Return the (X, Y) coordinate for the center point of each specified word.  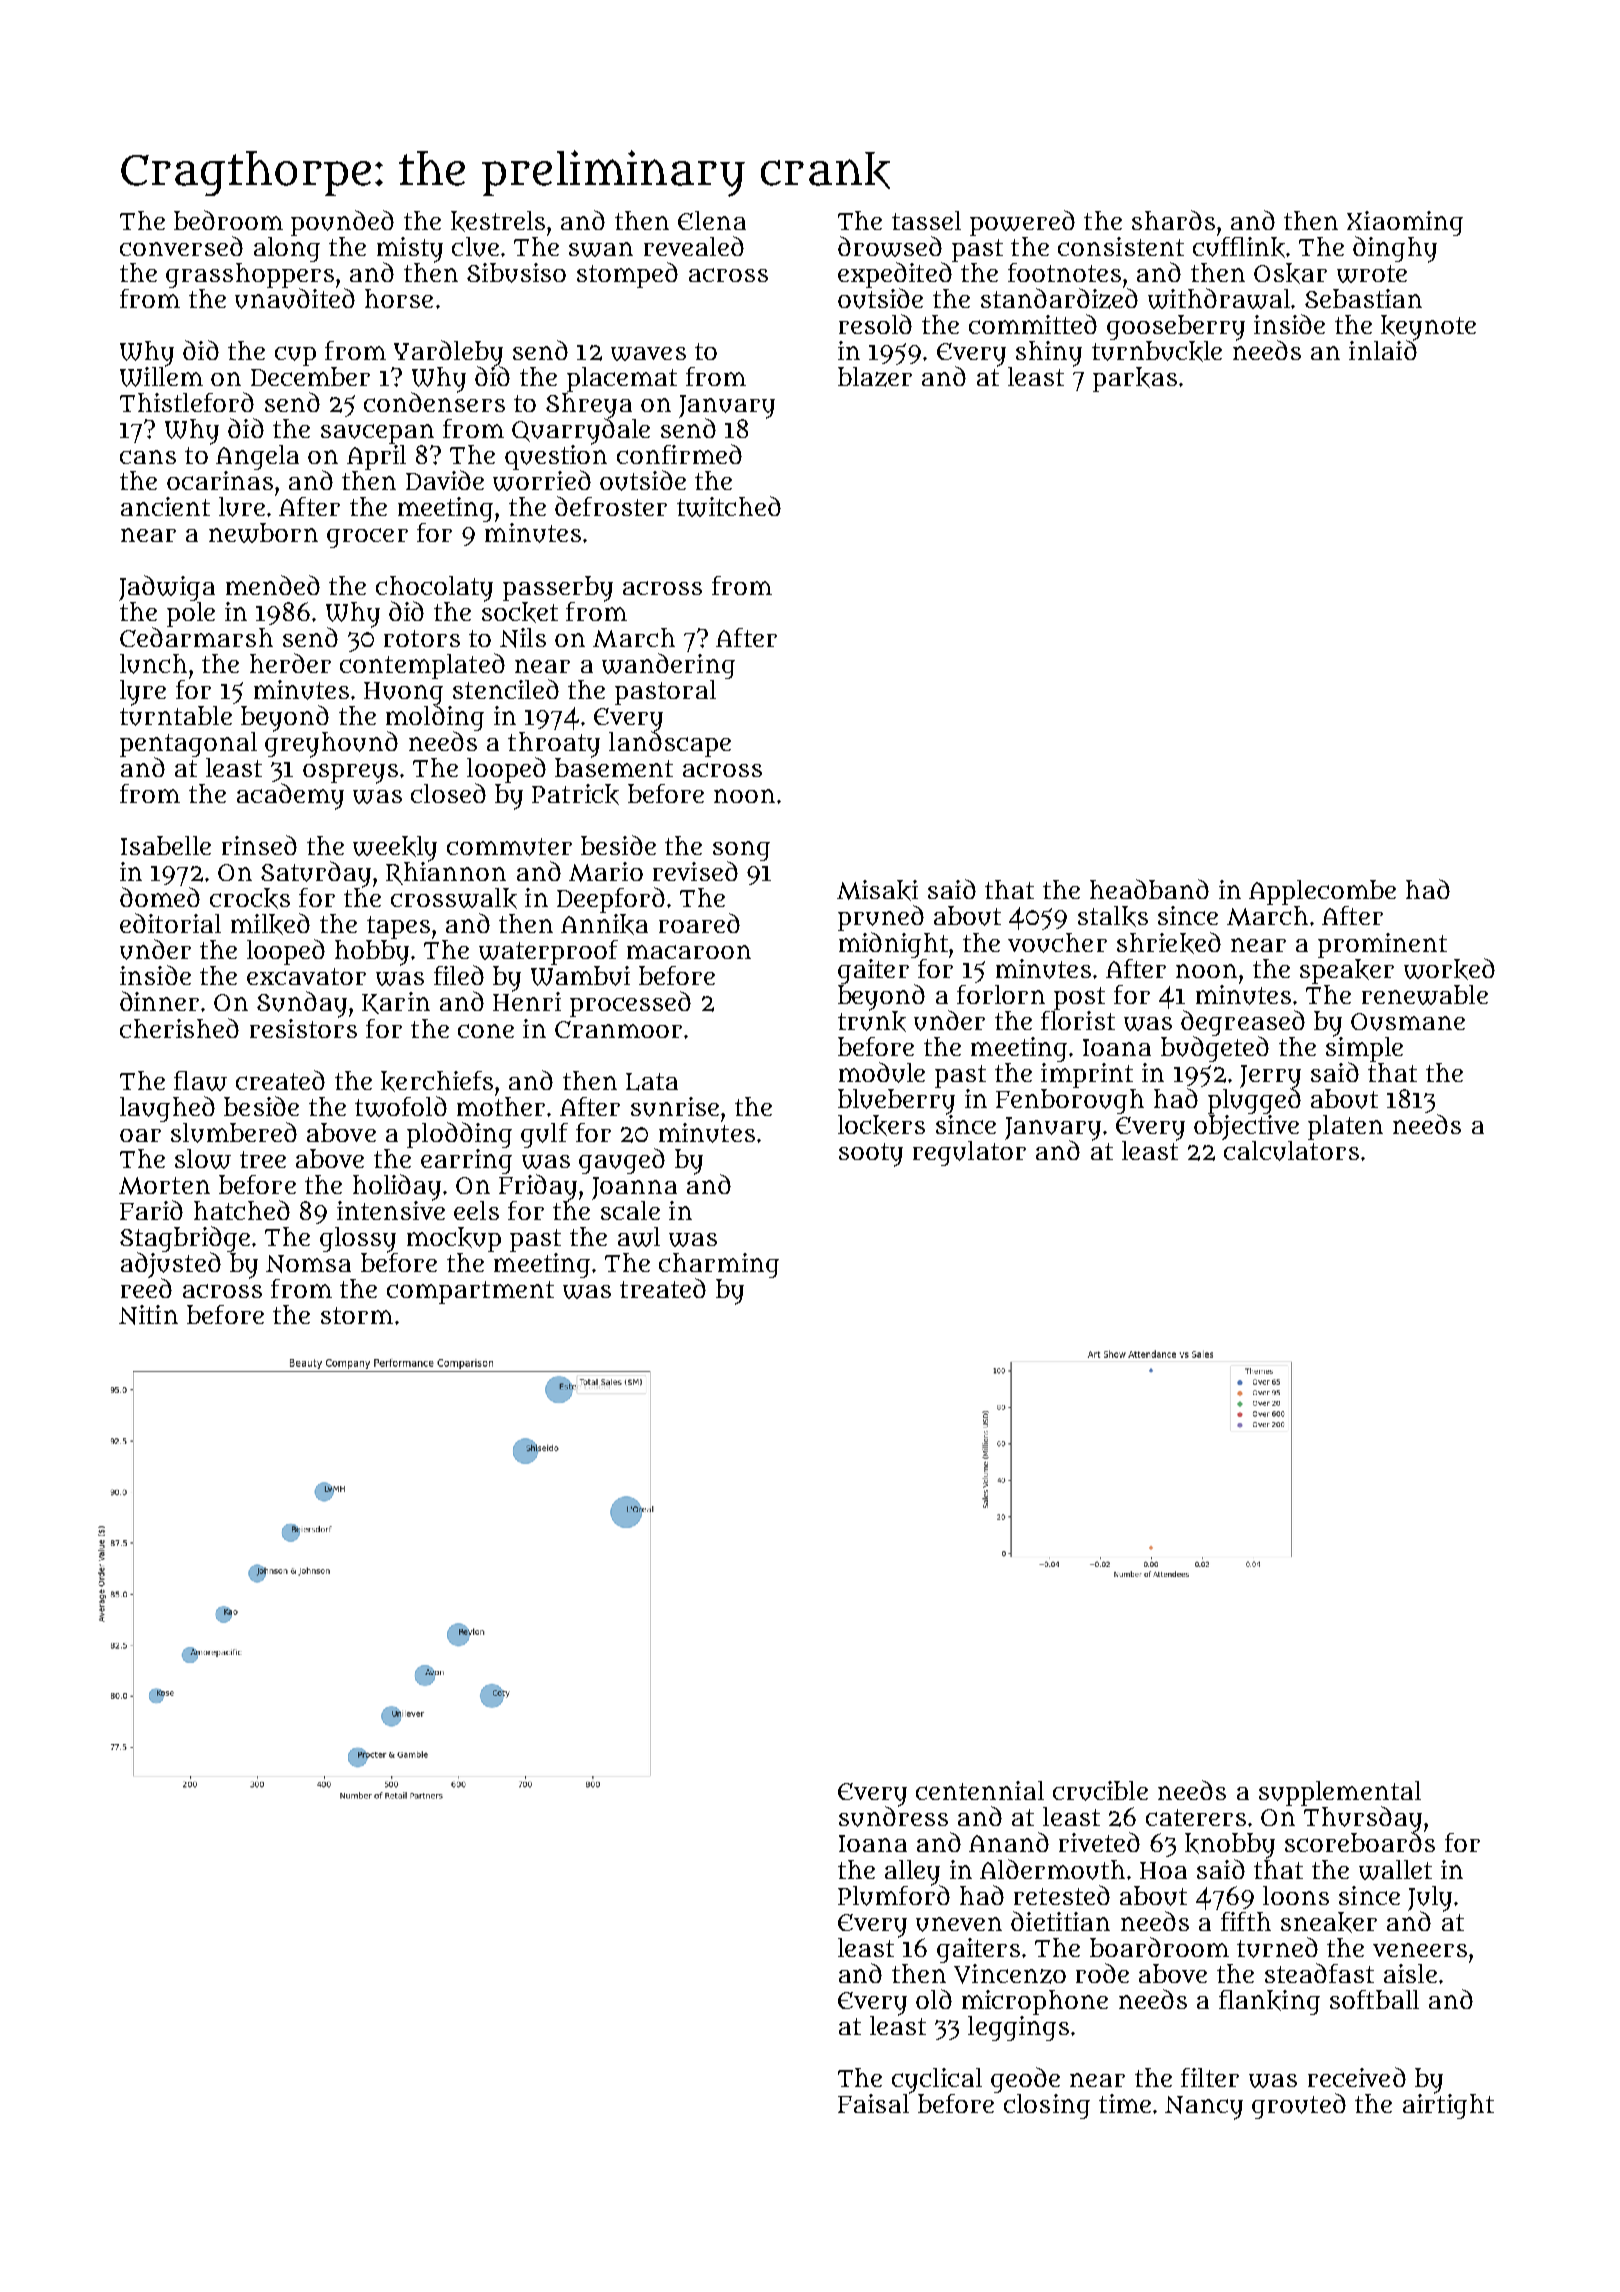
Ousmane (1408, 1022)
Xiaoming (1405, 223)
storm (357, 1315)
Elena (712, 220)
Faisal (874, 2103)
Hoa (1163, 1870)
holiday (397, 1187)
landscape (670, 744)
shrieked (1169, 943)
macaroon (689, 952)
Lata (652, 1082)
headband (1149, 889)
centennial (980, 1790)
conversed (181, 246)
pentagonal (188, 744)
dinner (159, 1001)
